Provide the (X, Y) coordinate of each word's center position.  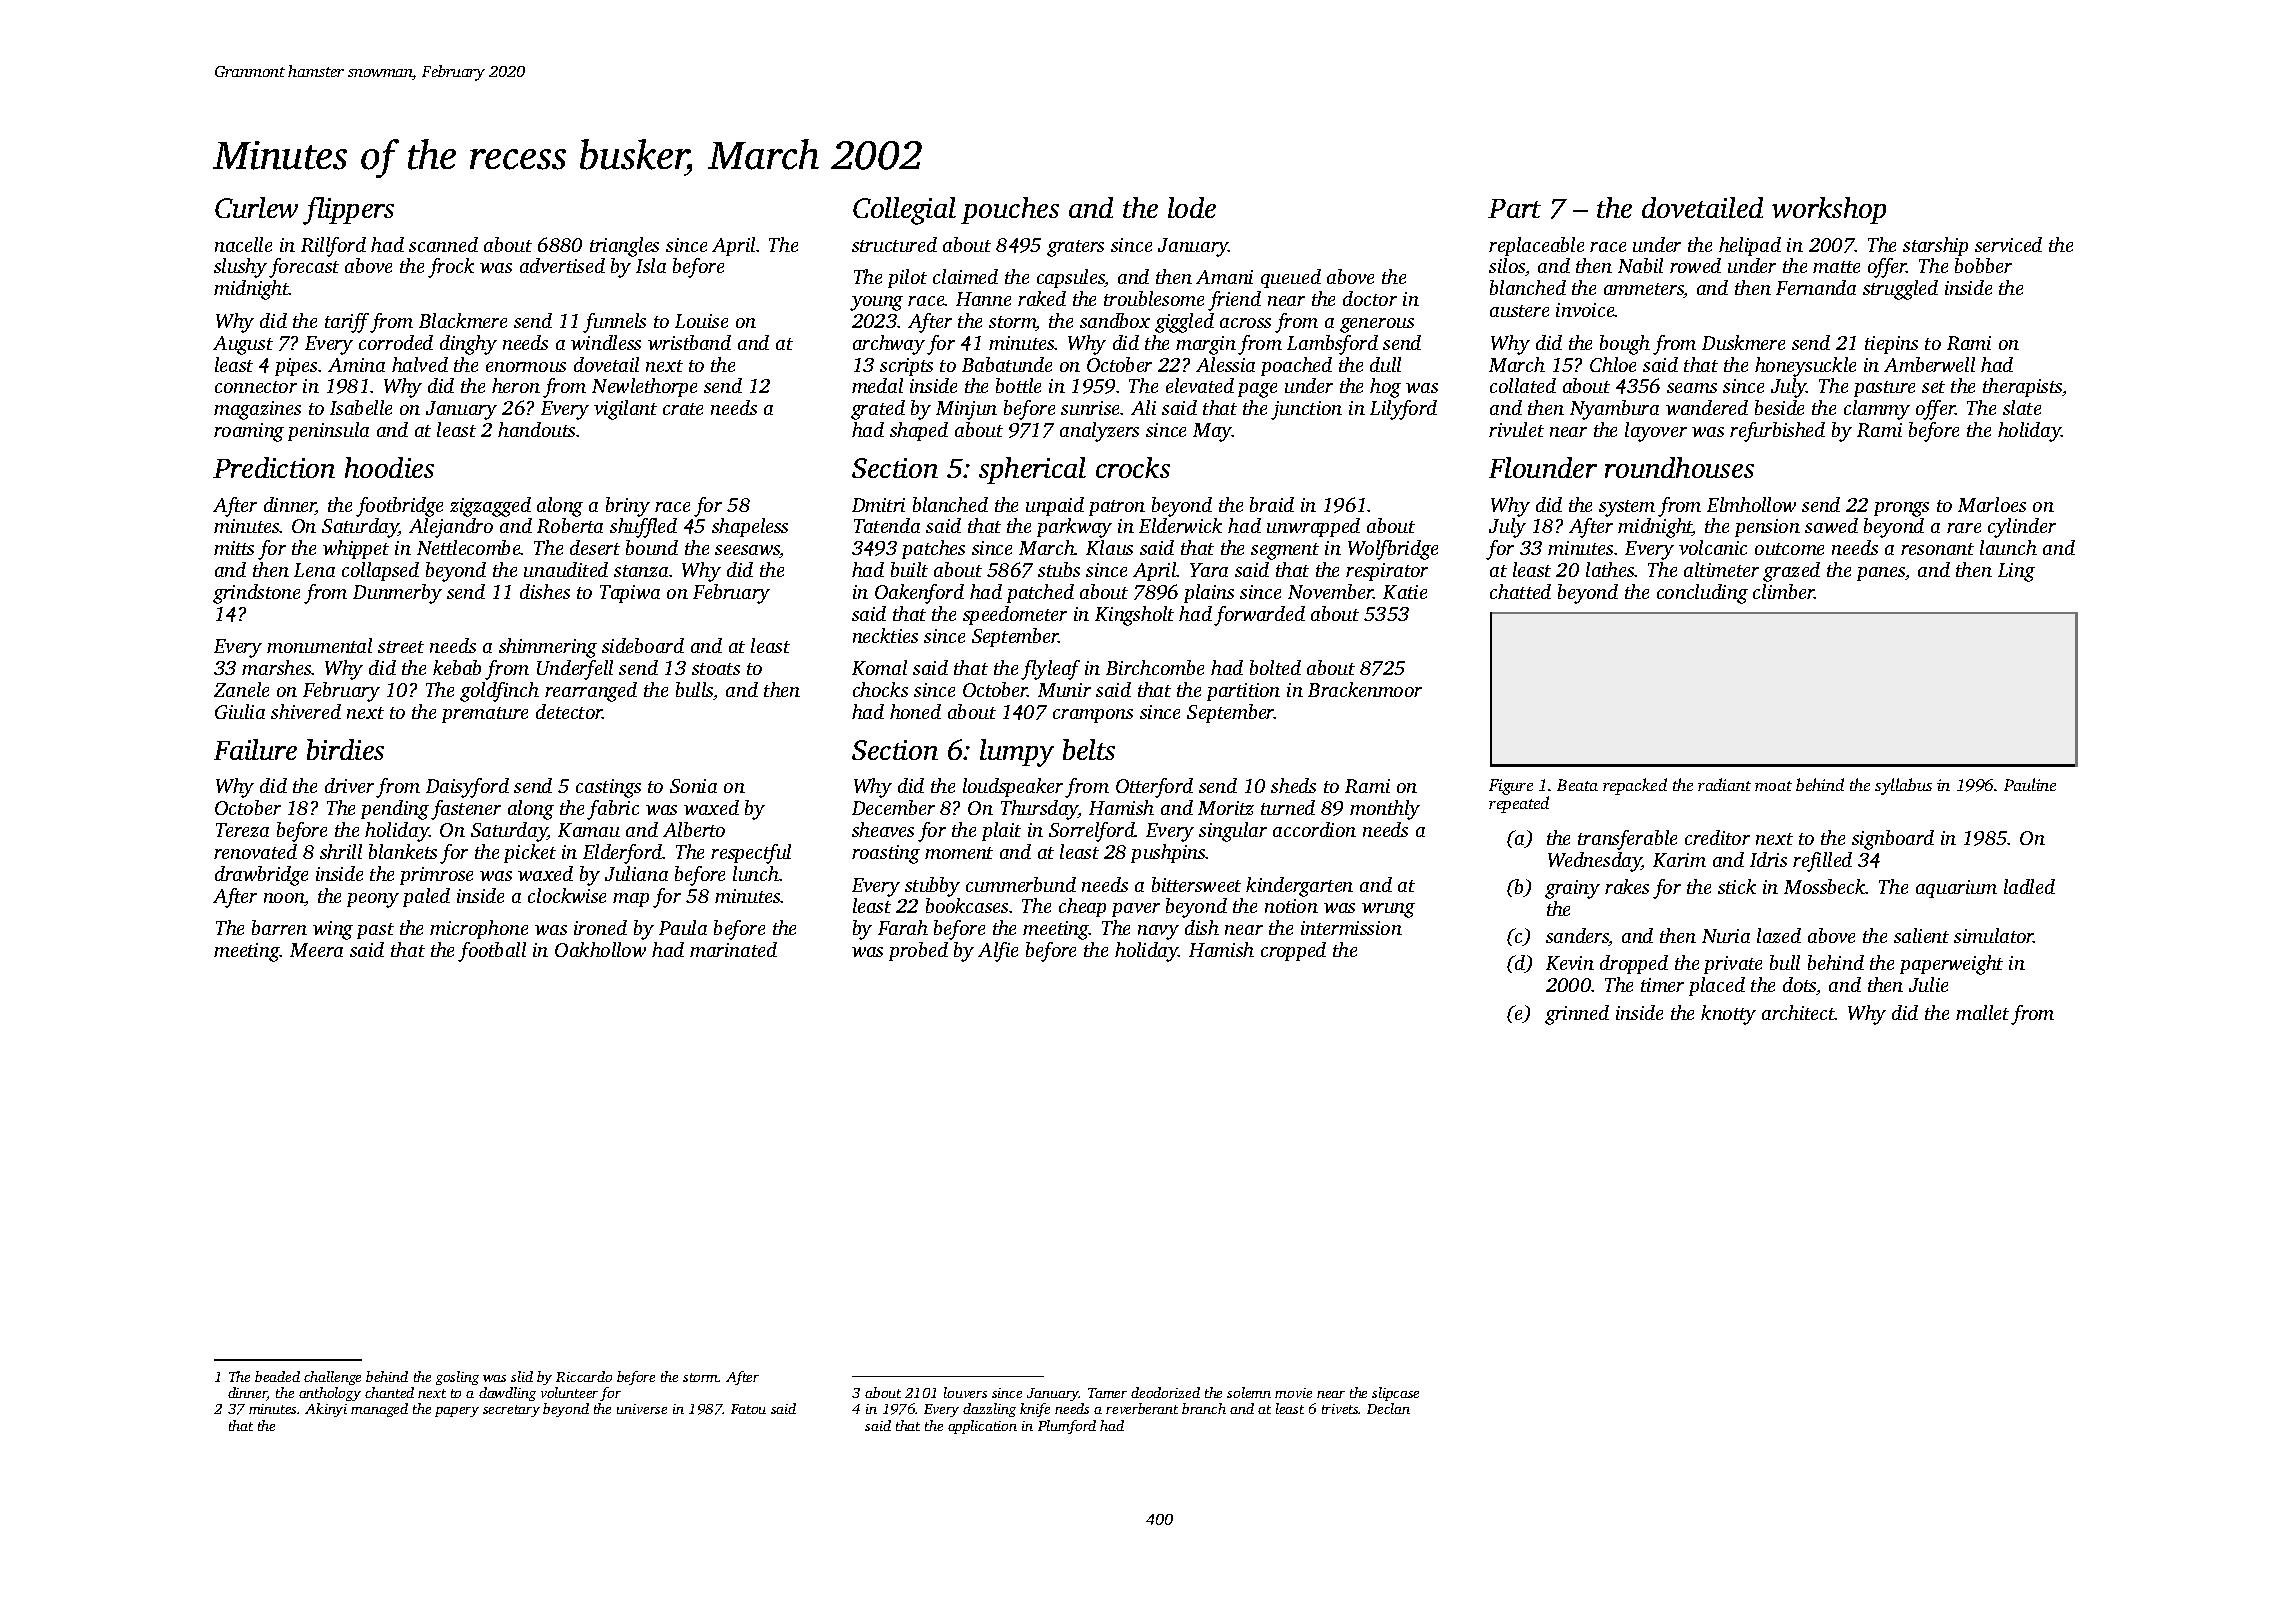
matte (1836, 267)
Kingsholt (1134, 616)
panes (1881, 574)
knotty (1728, 1015)
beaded (277, 1376)
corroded (396, 342)
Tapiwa (630, 594)
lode (1192, 207)
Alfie (998, 952)
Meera (316, 950)
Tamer (1107, 1393)
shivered (306, 711)
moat (1773, 786)
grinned (1577, 1015)
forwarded (1259, 616)
